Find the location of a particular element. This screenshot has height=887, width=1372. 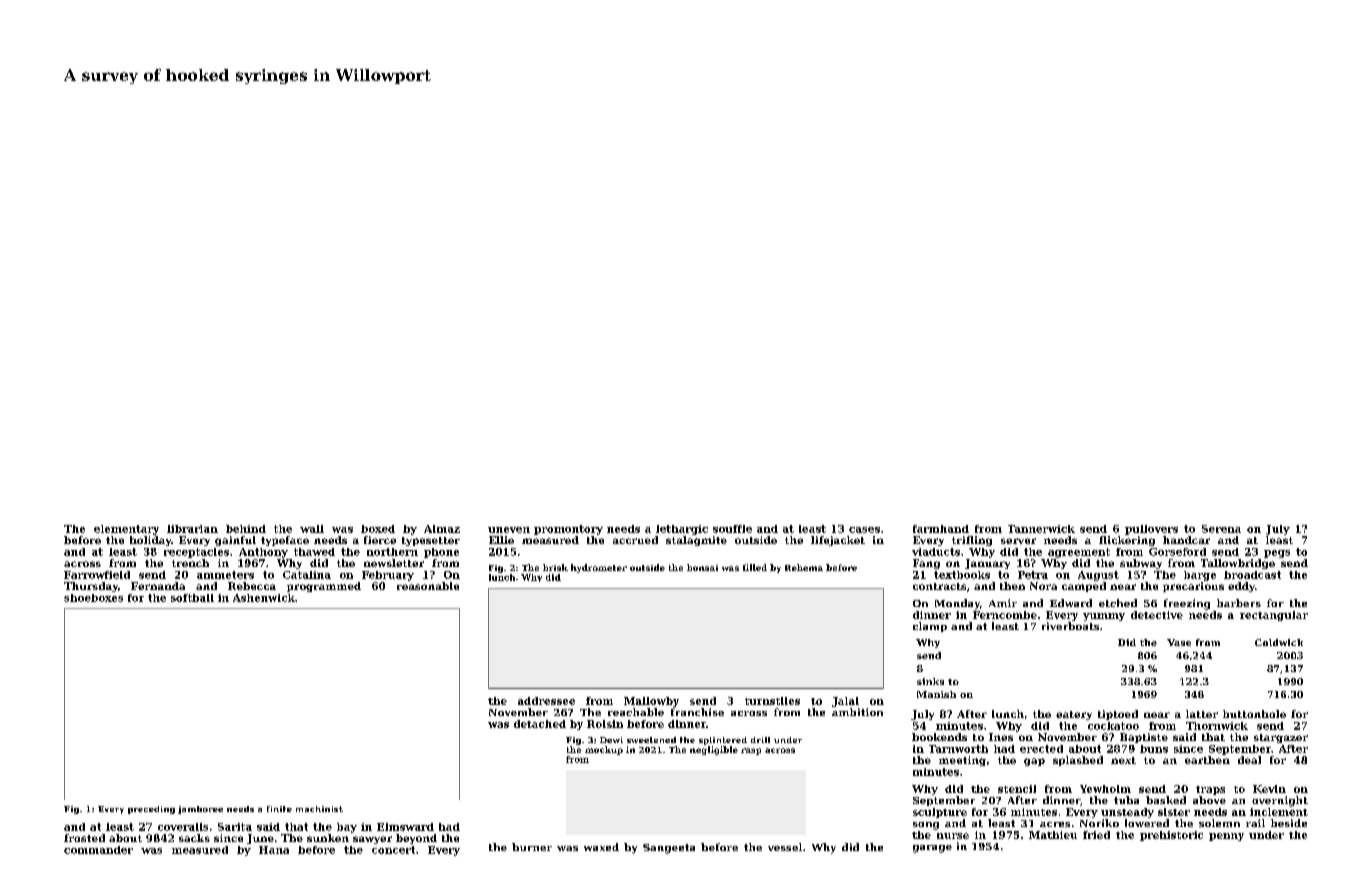

finite is located at coordinates (279, 809).
